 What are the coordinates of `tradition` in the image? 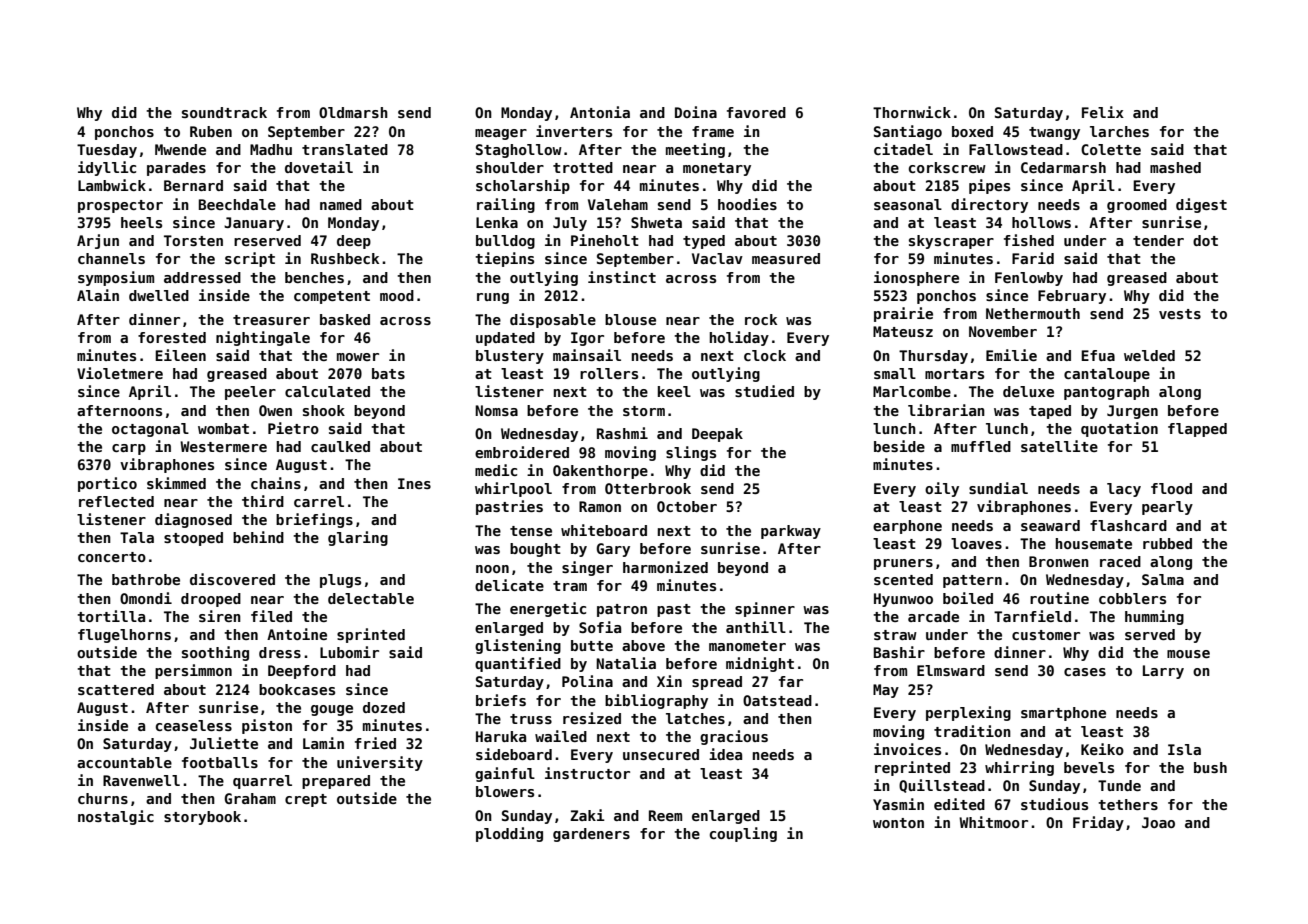 It's located at (972, 731).
